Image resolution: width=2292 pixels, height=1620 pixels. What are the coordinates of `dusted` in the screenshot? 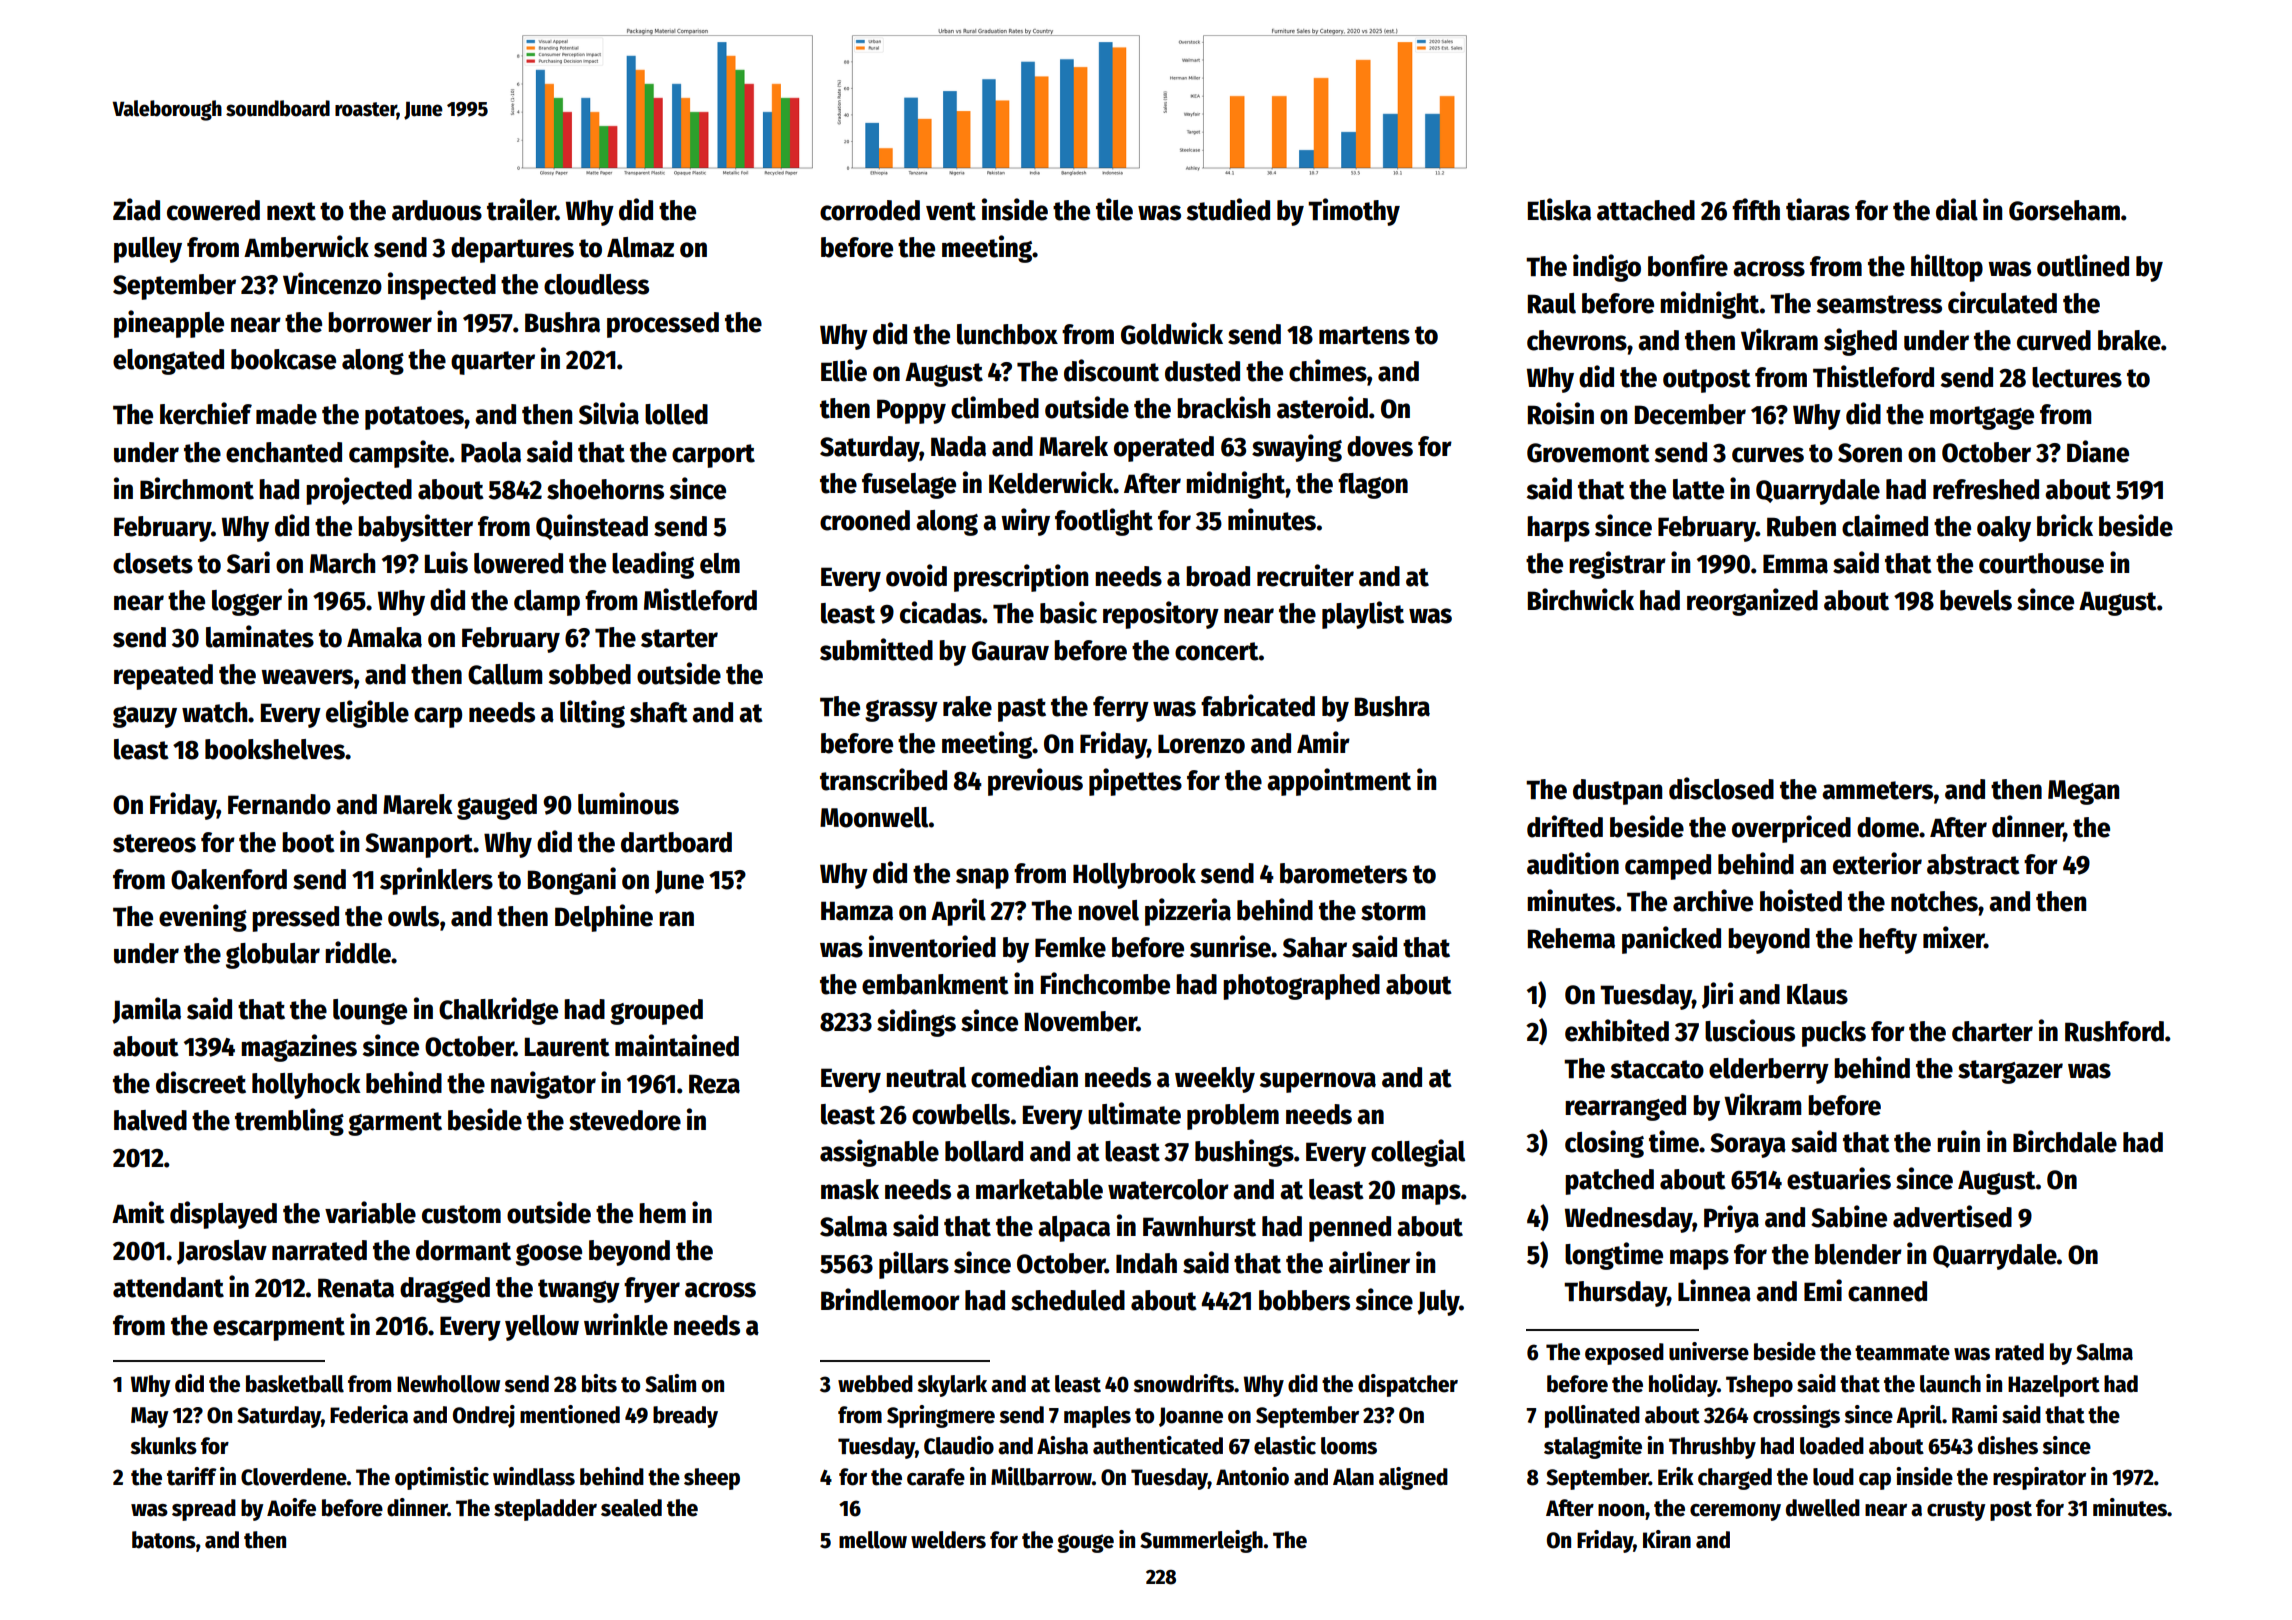 It's located at (1202, 371).
